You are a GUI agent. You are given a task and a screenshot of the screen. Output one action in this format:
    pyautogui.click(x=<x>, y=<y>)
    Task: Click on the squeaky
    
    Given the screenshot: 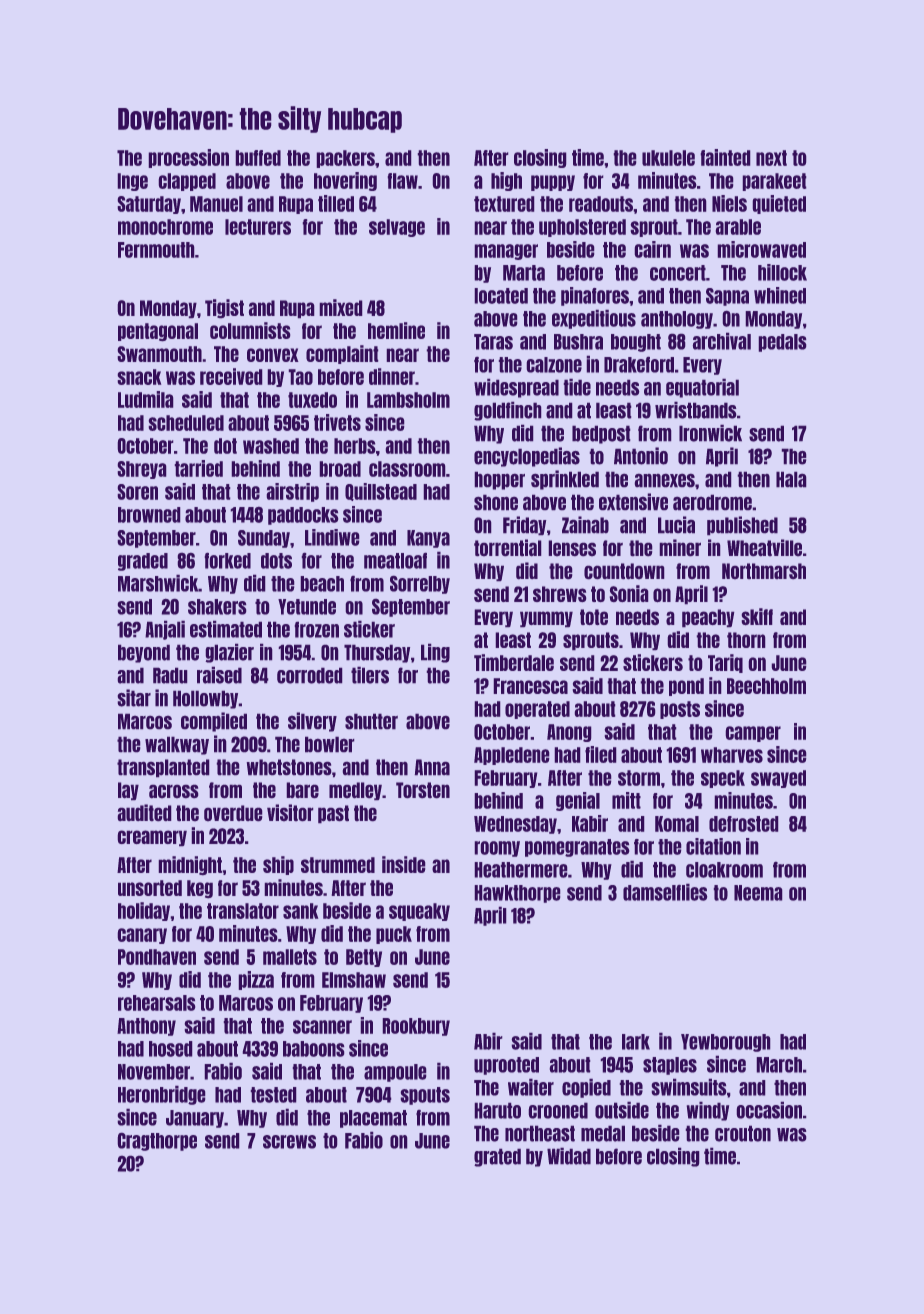 What is the action you would take?
    pyautogui.click(x=419, y=912)
